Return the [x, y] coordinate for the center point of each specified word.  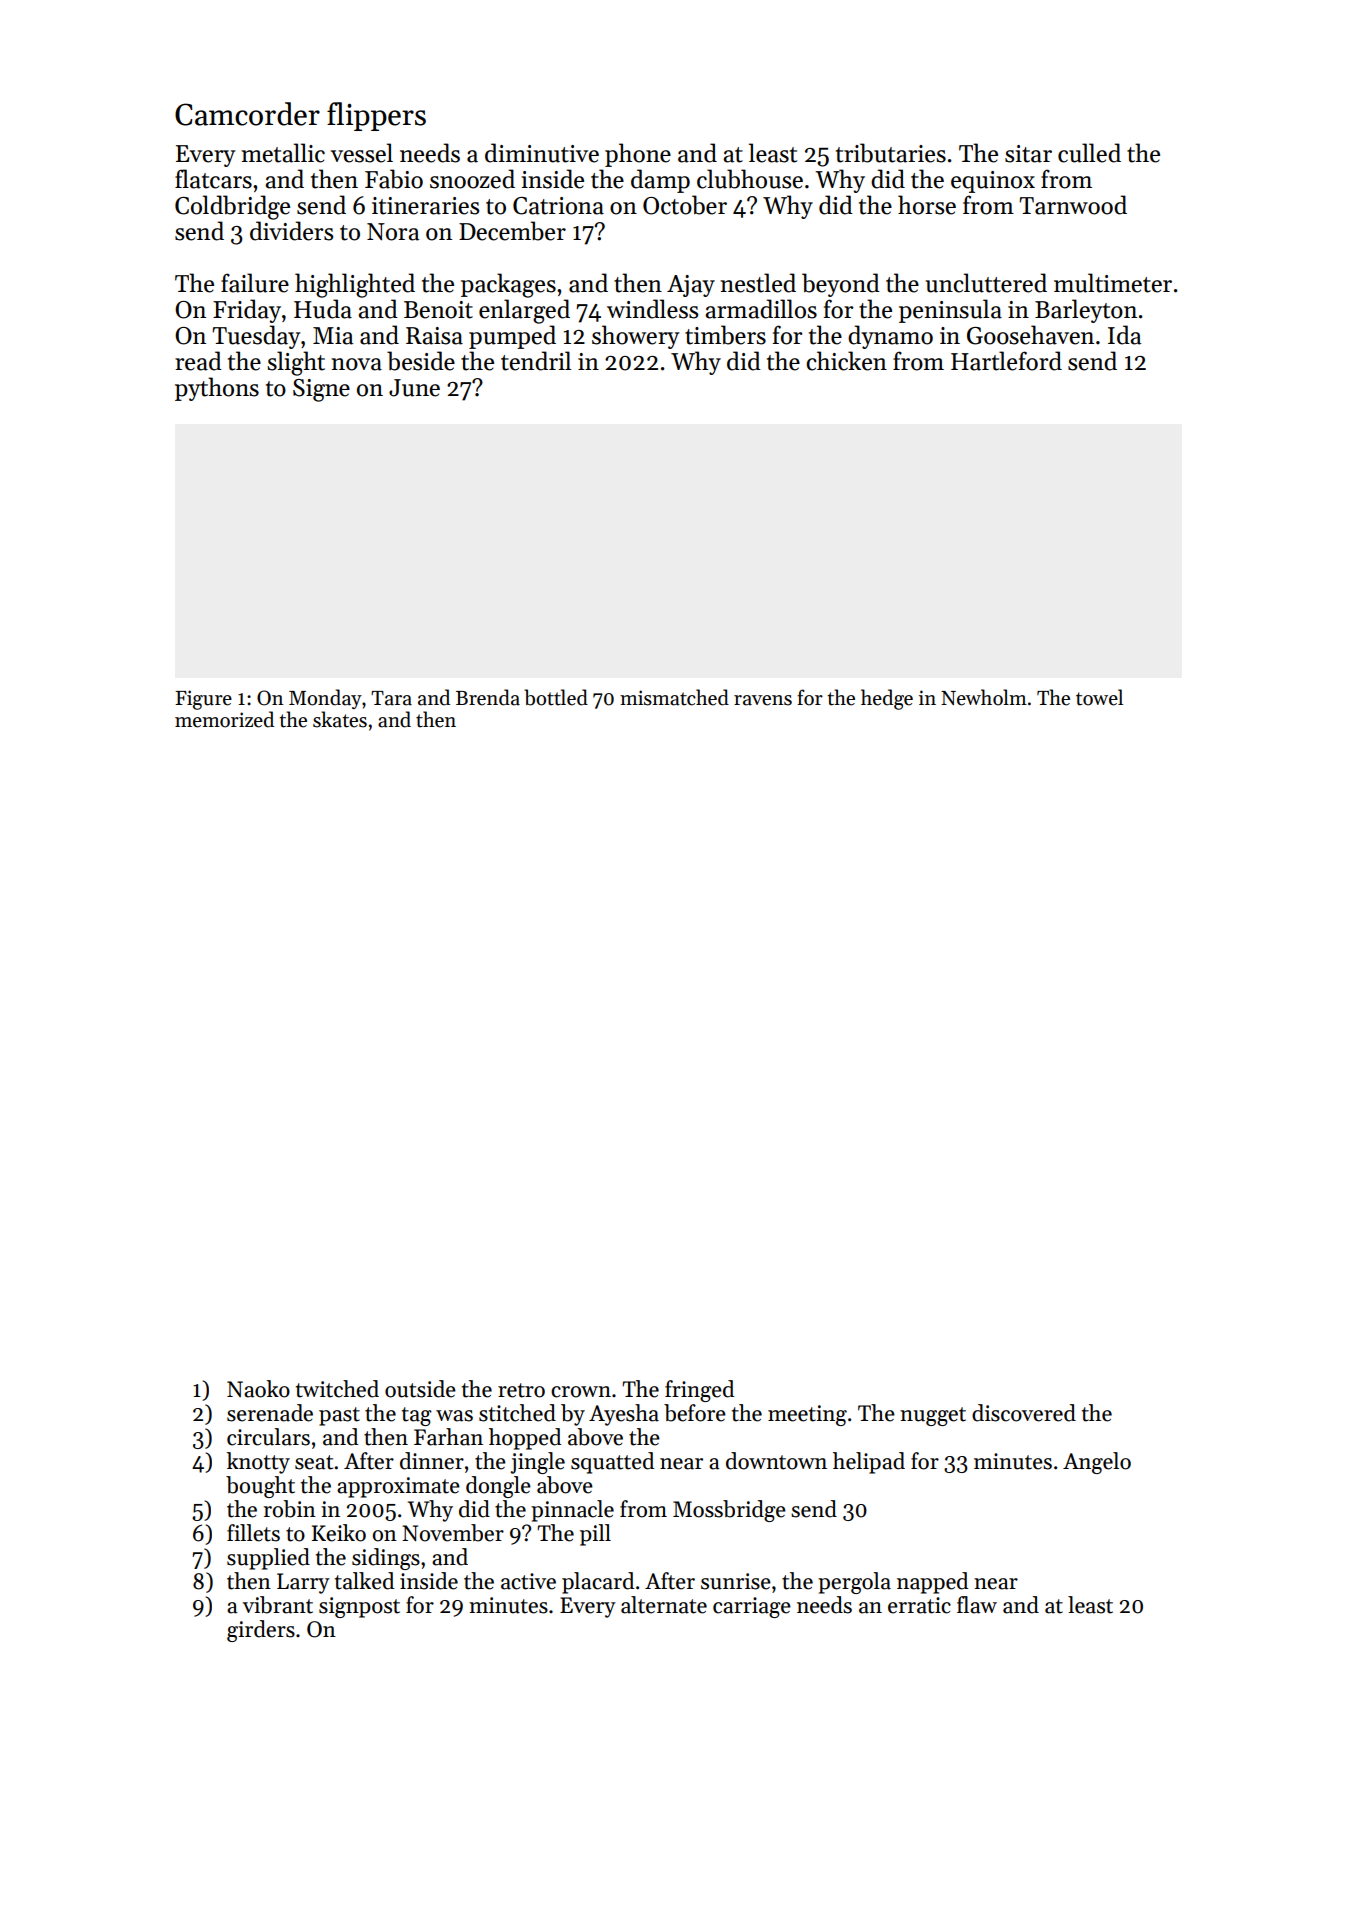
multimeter [1113, 283]
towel [1099, 697]
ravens [763, 700]
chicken [846, 361]
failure [255, 283]
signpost [359, 1607]
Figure [203, 700]
